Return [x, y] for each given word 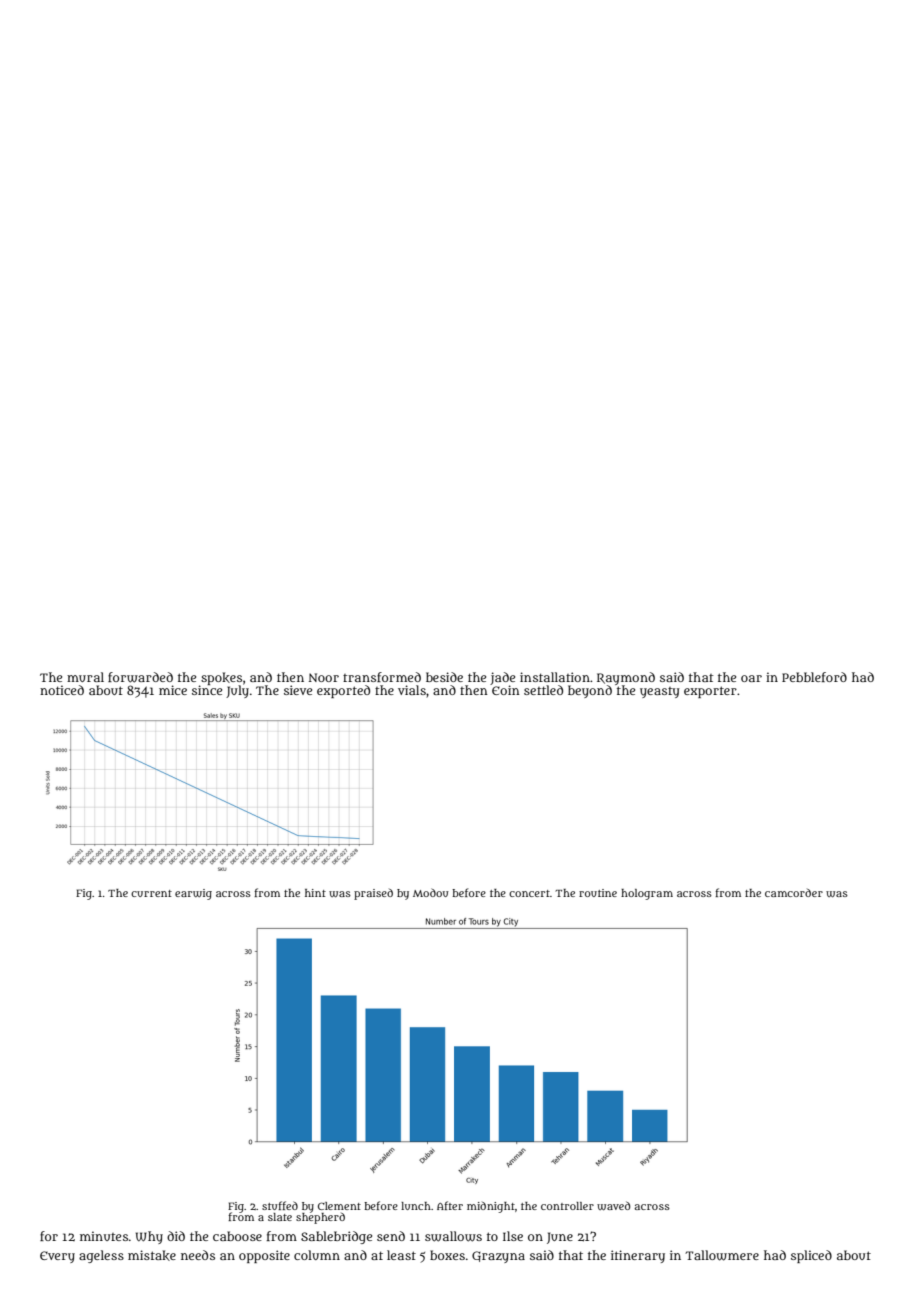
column [317, 1255]
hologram [647, 894]
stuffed [280, 1205]
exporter [710, 692]
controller [567, 1206]
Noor [324, 677]
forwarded [140, 677]
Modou [431, 892]
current [151, 893]
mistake [152, 1255]
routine [598, 893]
